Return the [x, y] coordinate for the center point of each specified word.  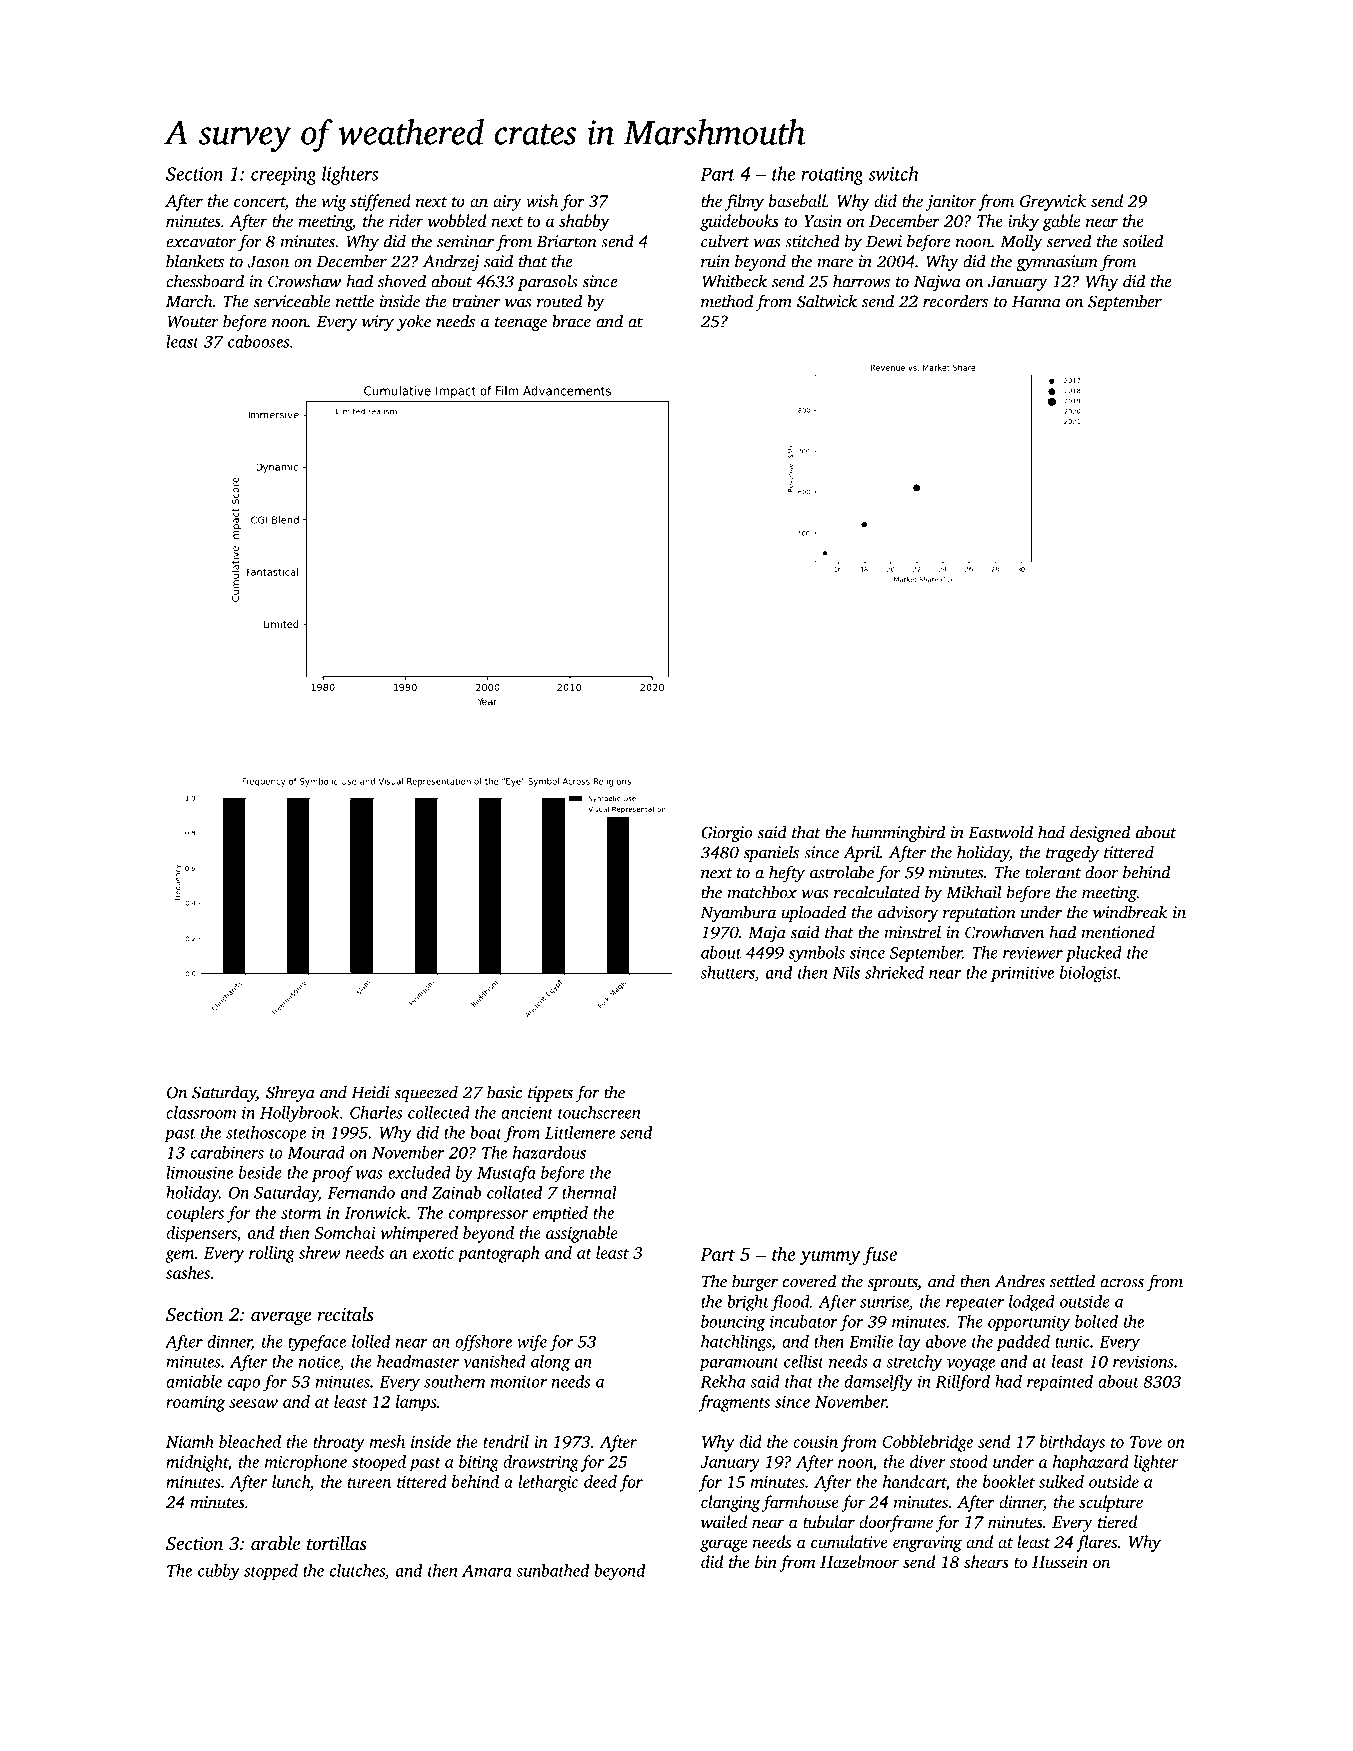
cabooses [258, 341]
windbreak [1130, 912]
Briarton [567, 241]
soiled [1143, 241]
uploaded [813, 913]
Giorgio [727, 834]
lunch [291, 1481]
